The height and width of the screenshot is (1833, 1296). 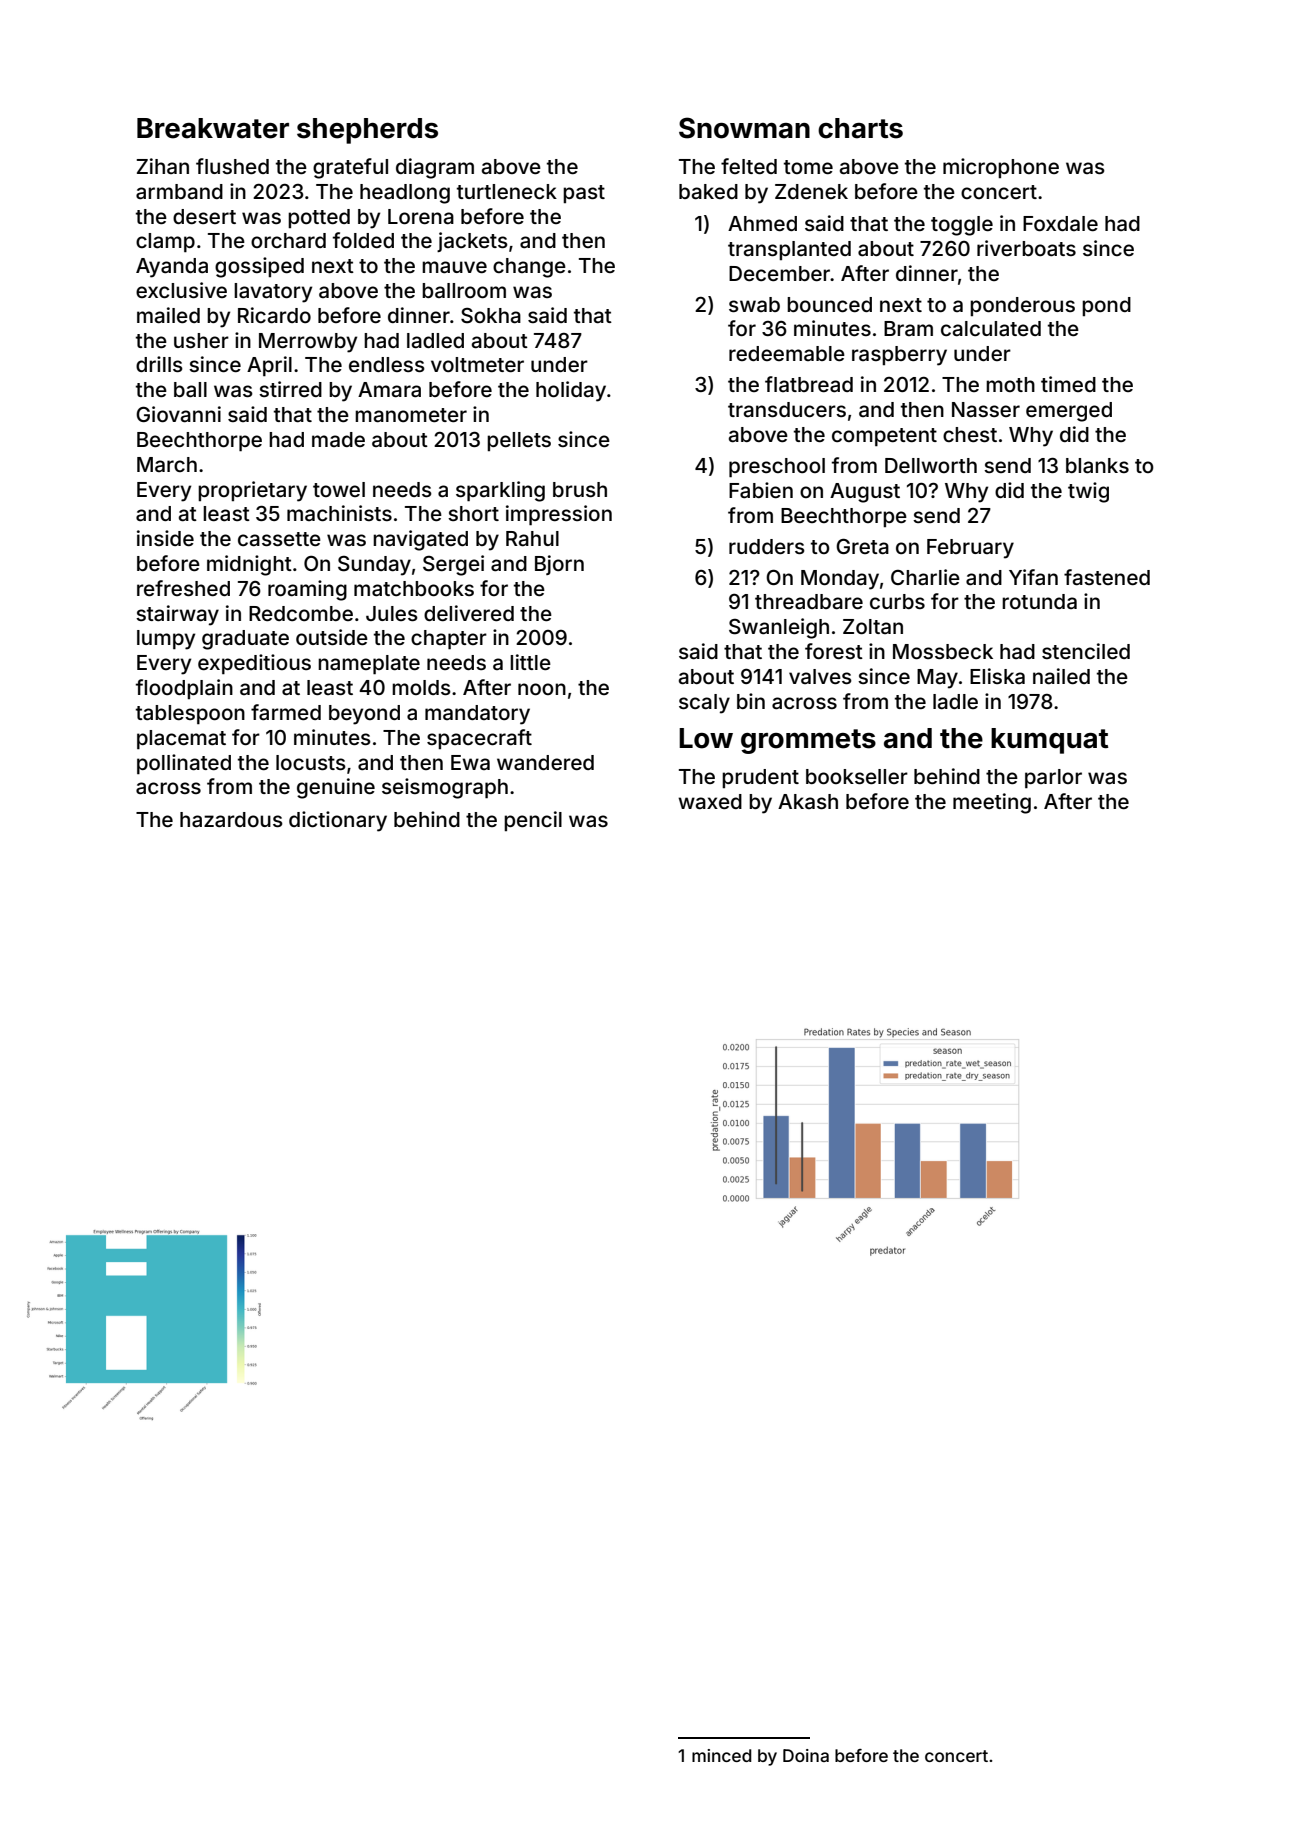 I want to click on hazardous, so click(x=231, y=819).
